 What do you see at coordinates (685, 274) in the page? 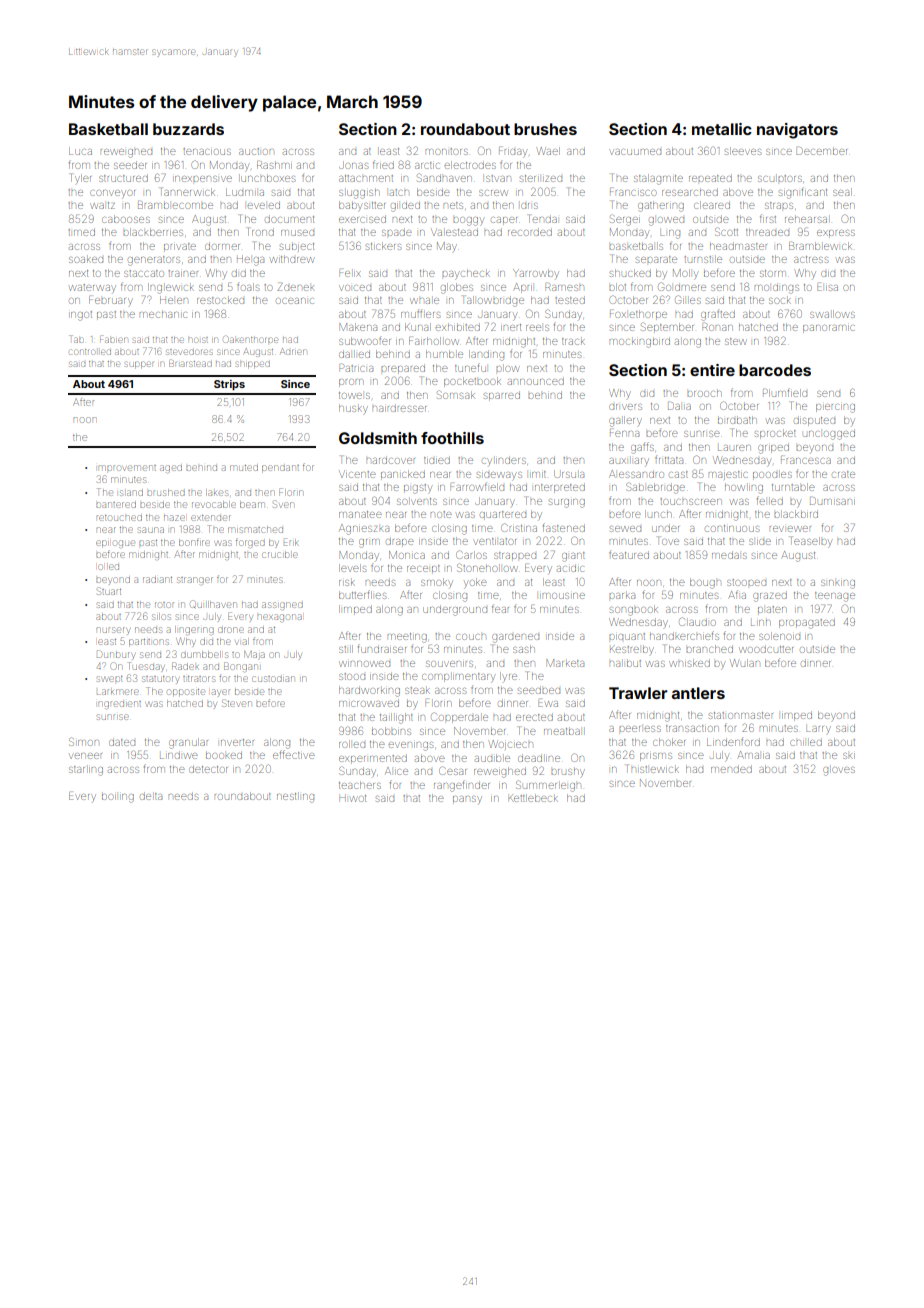
I see `Molly` at bounding box center [685, 274].
